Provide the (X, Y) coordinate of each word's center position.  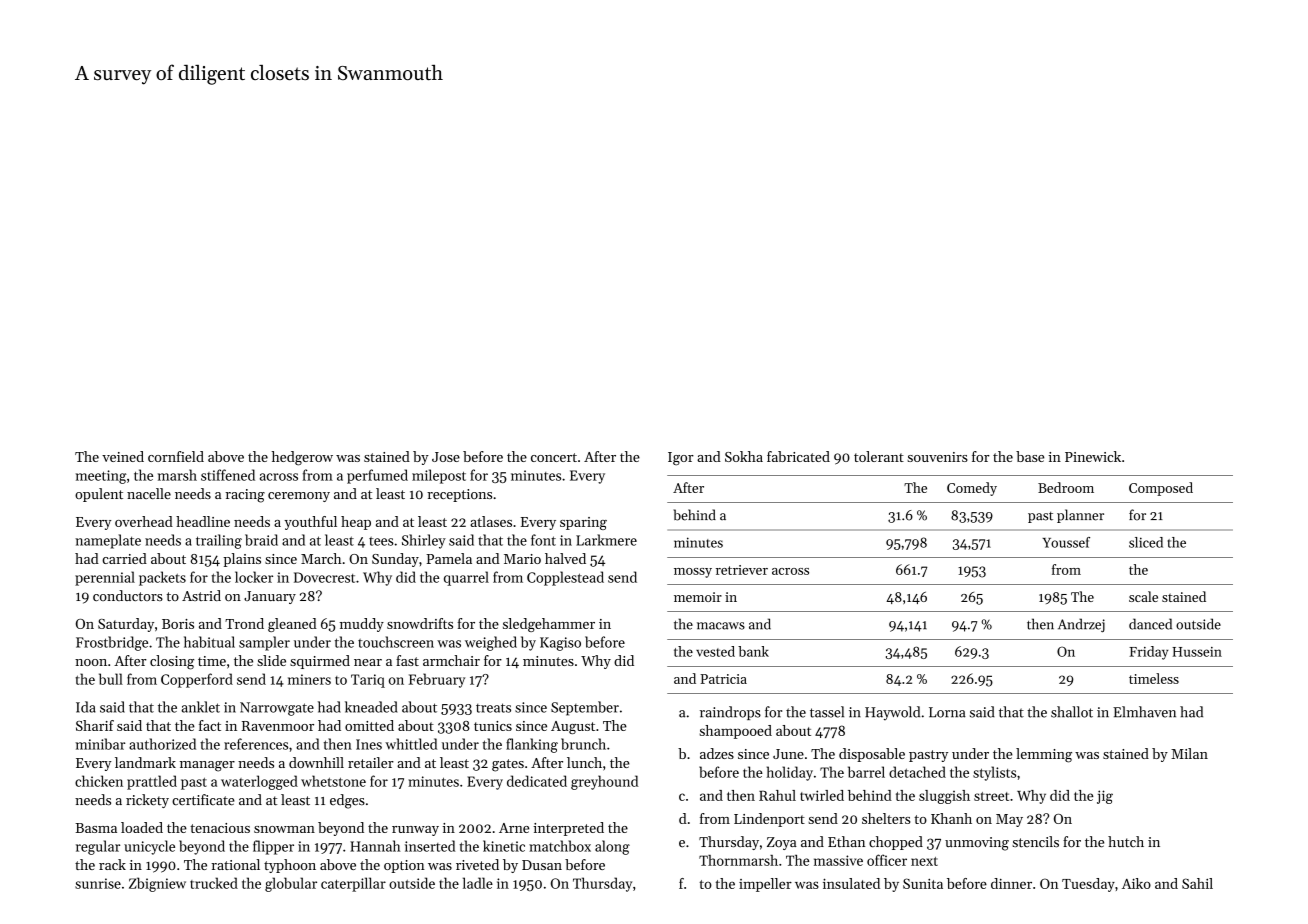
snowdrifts (420, 623)
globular (291, 884)
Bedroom (1066, 487)
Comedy (972, 489)
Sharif (95, 725)
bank (753, 651)
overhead (144, 521)
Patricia (723, 679)
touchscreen (396, 642)
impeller (765, 885)
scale (1143, 596)
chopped (896, 843)
